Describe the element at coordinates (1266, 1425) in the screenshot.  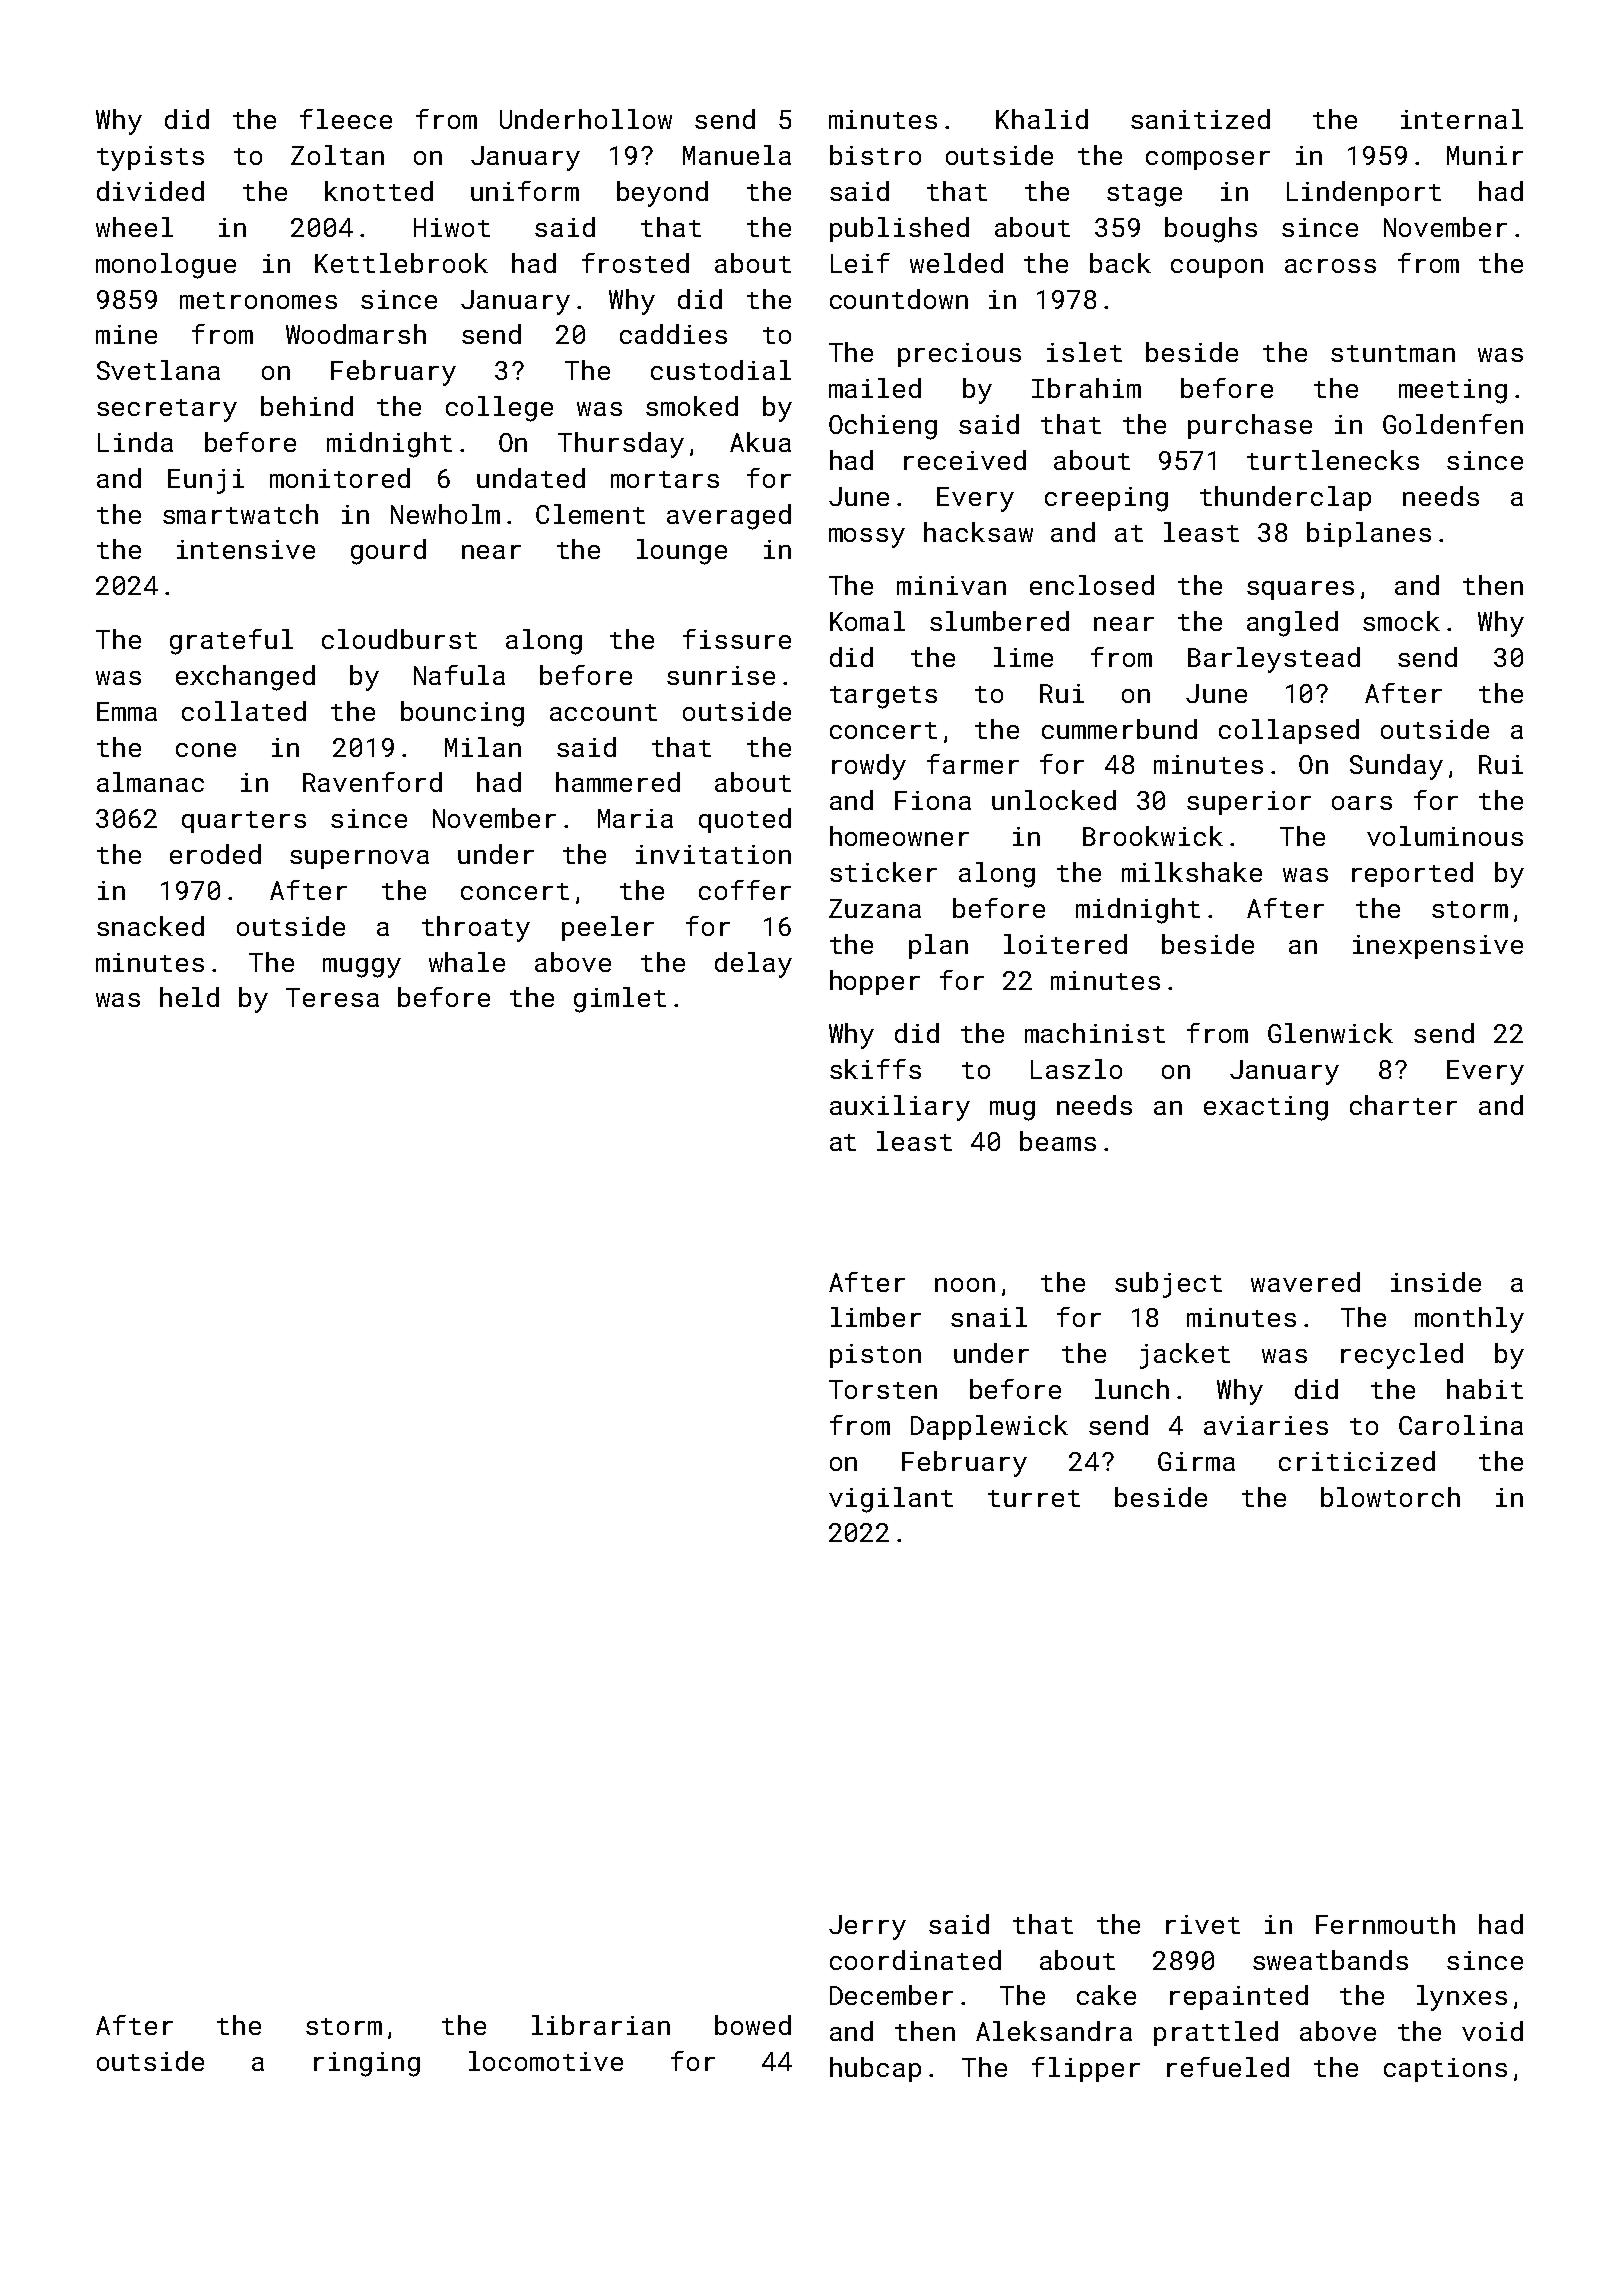
I see `aviaries` at that location.
